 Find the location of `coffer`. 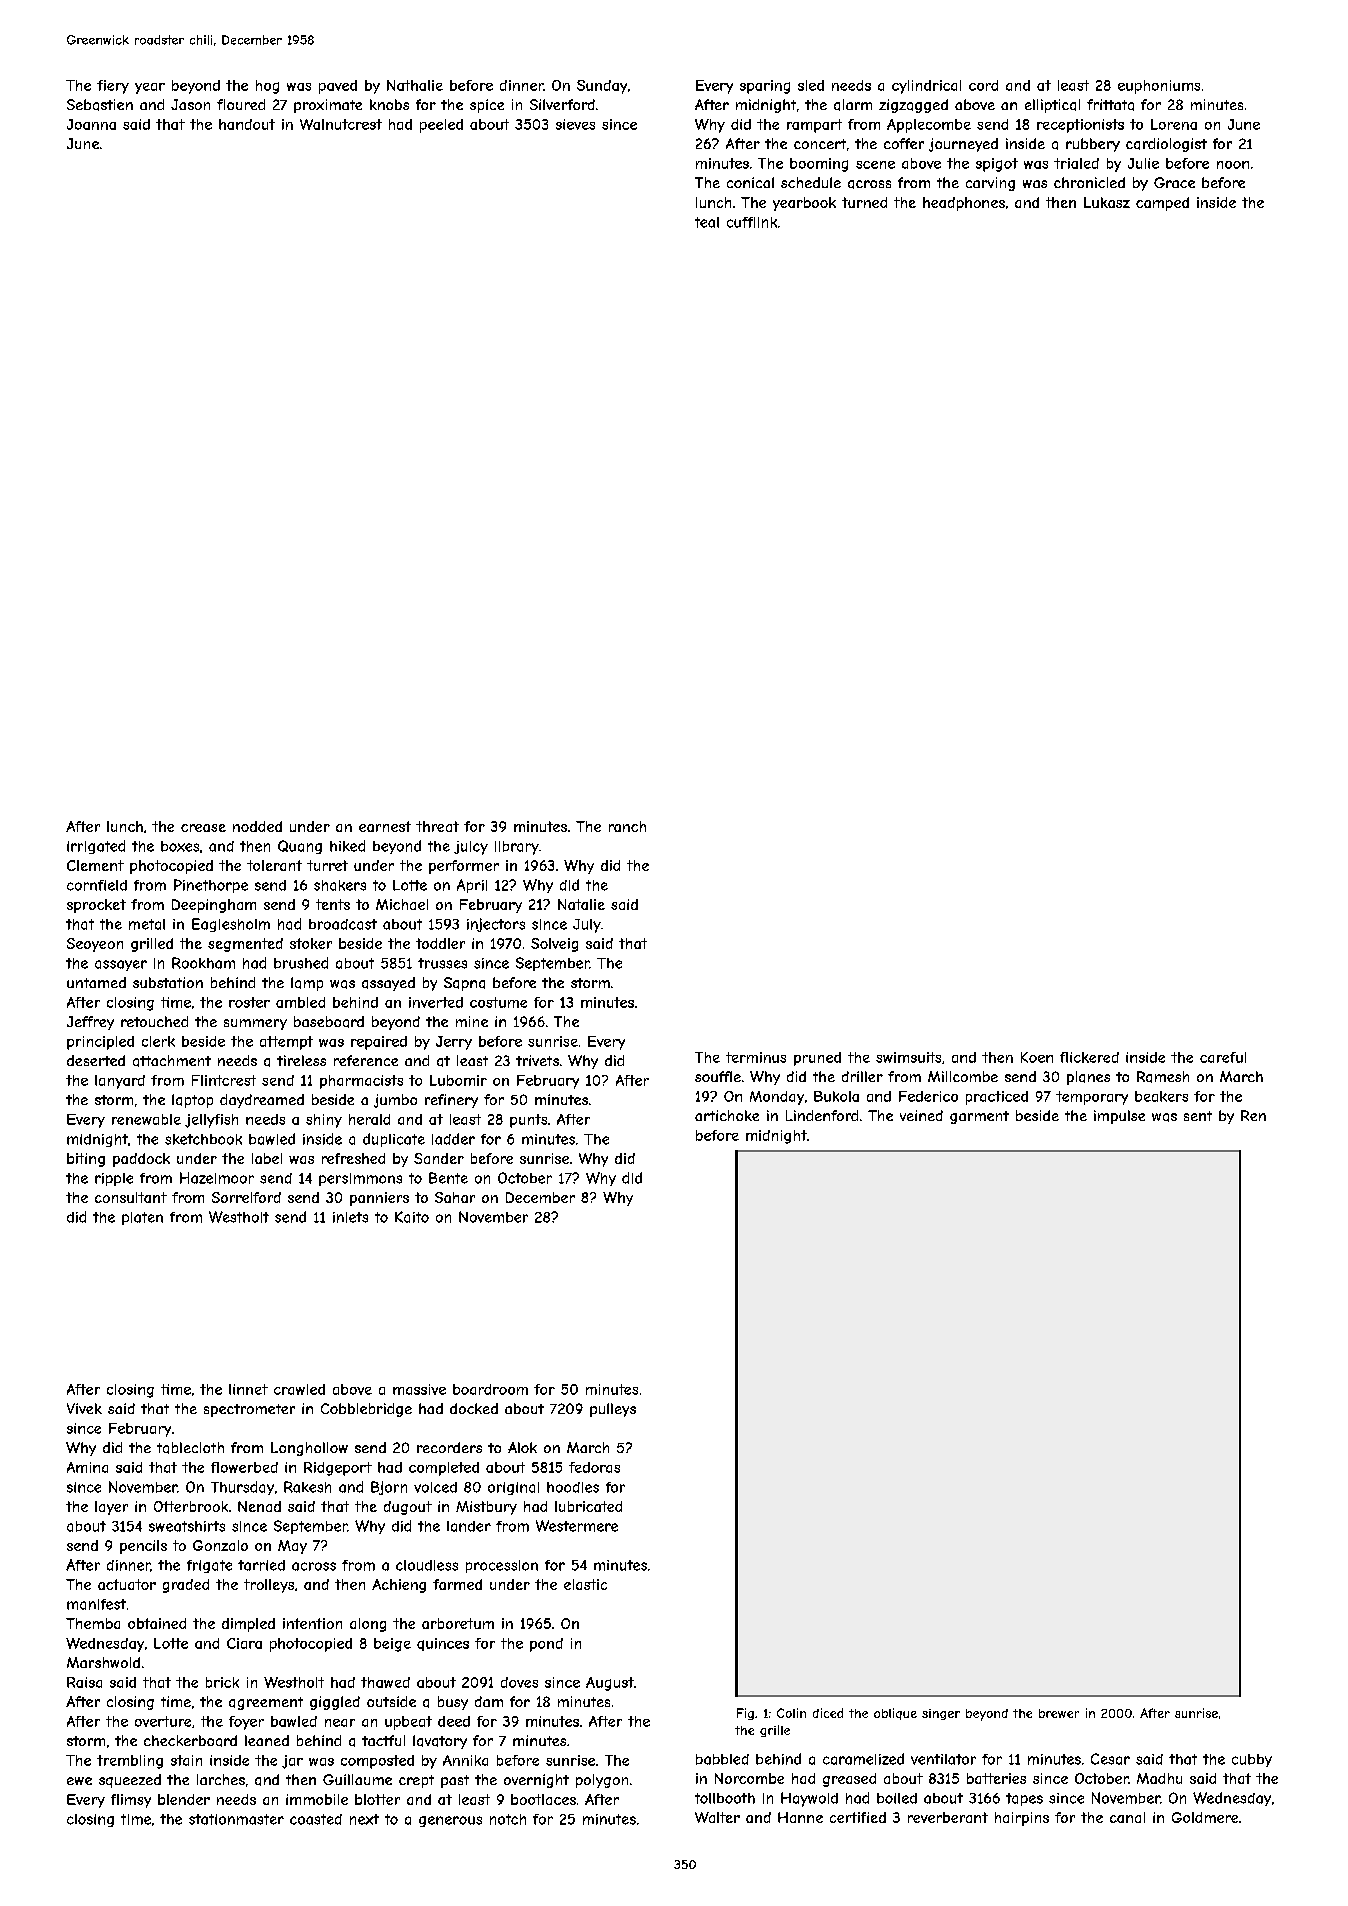

coffer is located at coordinates (904, 143).
